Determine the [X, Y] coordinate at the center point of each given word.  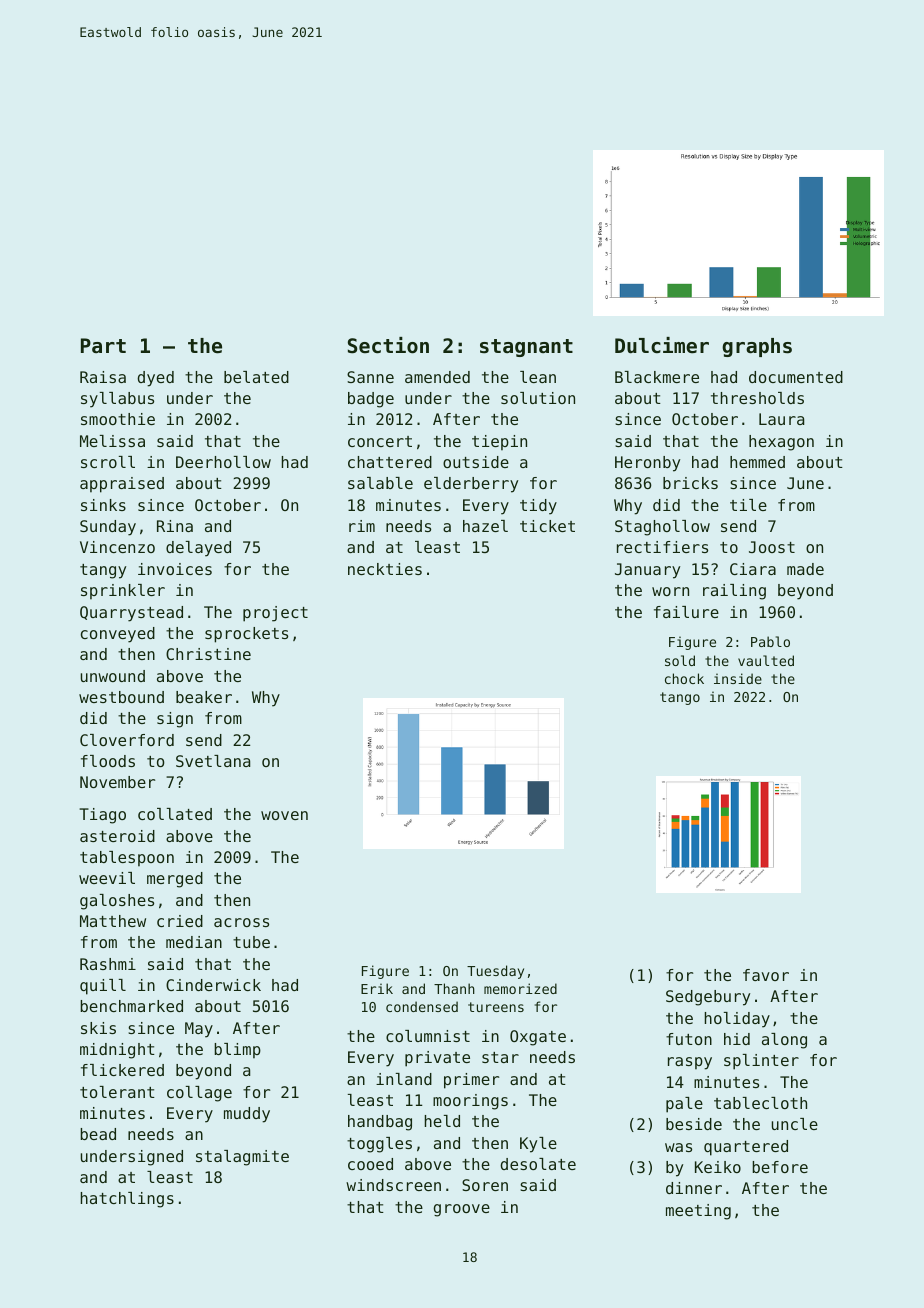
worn [670, 591]
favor [766, 975]
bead [98, 1134]
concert [380, 441]
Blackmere [657, 377]
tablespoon [127, 858]
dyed [155, 379]
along [784, 1041]
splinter [761, 1062]
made [805, 569]
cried [180, 921]
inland [404, 1079]
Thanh [454, 988]
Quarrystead [131, 614]
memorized [520, 988]
